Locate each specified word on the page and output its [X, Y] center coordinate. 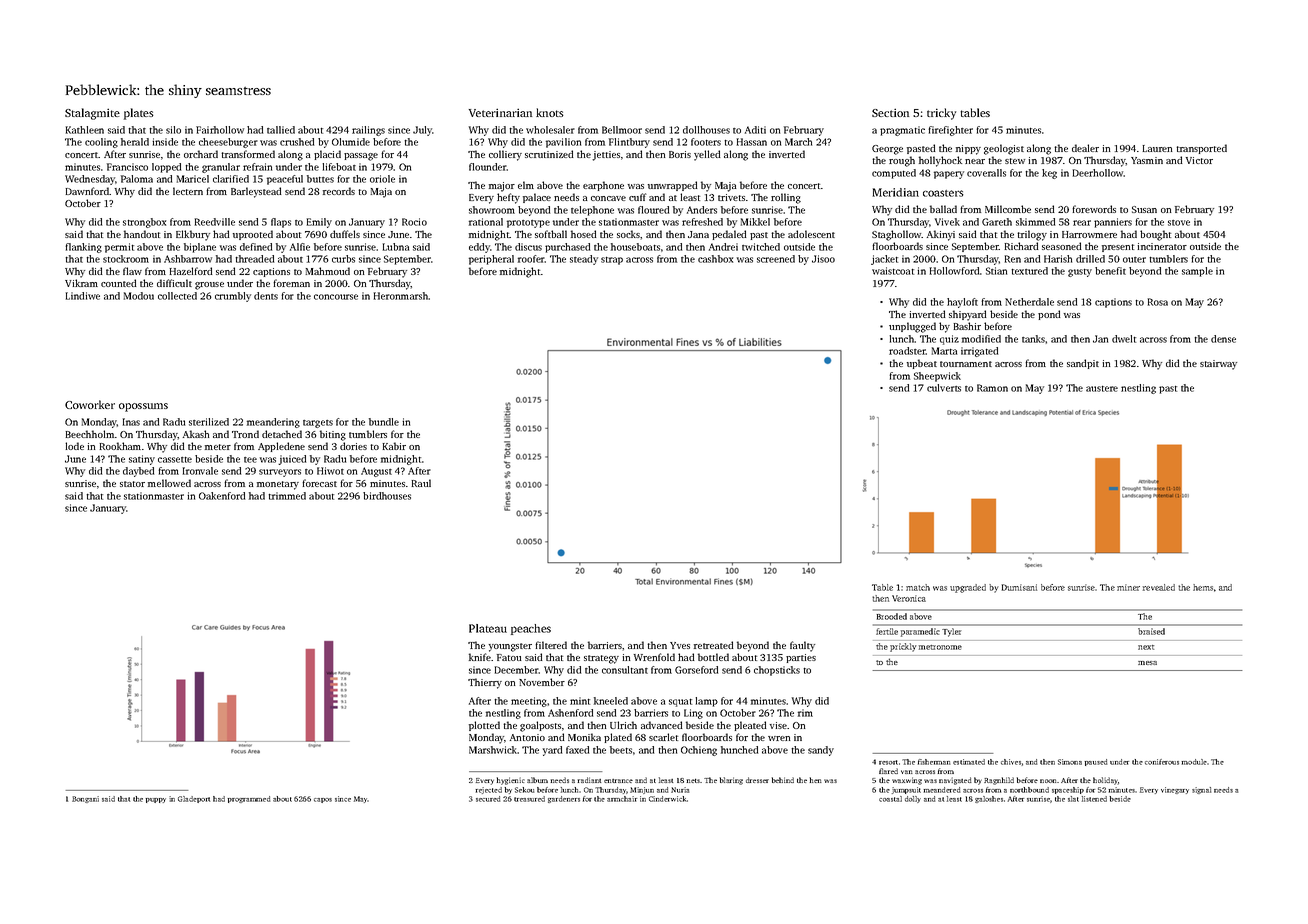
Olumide [351, 142]
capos [323, 800]
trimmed [287, 496]
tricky [941, 114]
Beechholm [89, 434]
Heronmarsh [401, 296]
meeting [529, 702]
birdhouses [387, 496]
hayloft [962, 303]
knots [550, 112]
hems [1203, 587]
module [1194, 762]
